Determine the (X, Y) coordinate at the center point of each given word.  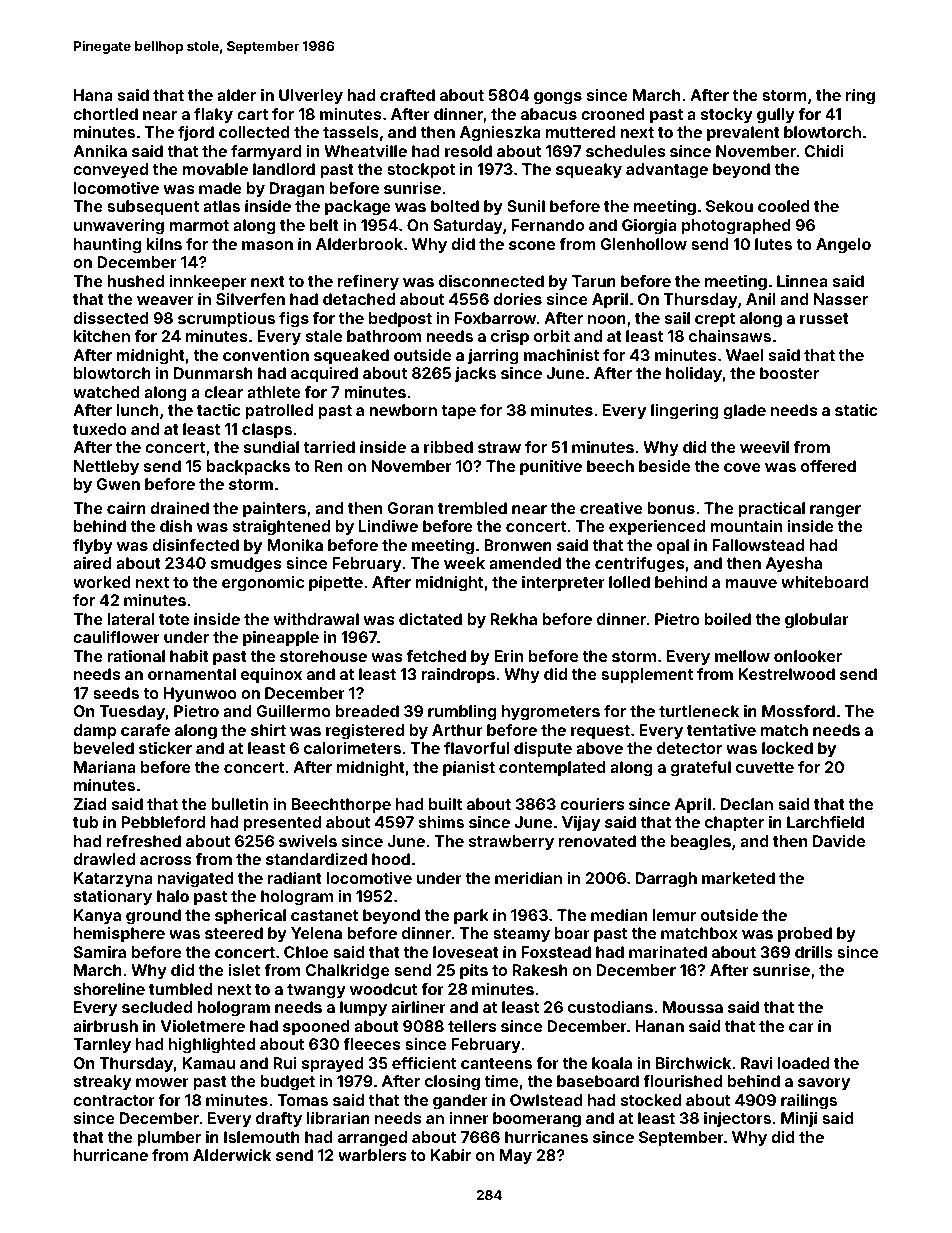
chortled (105, 114)
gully (776, 116)
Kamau (208, 1063)
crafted (407, 95)
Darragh (666, 880)
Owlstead (546, 1100)
